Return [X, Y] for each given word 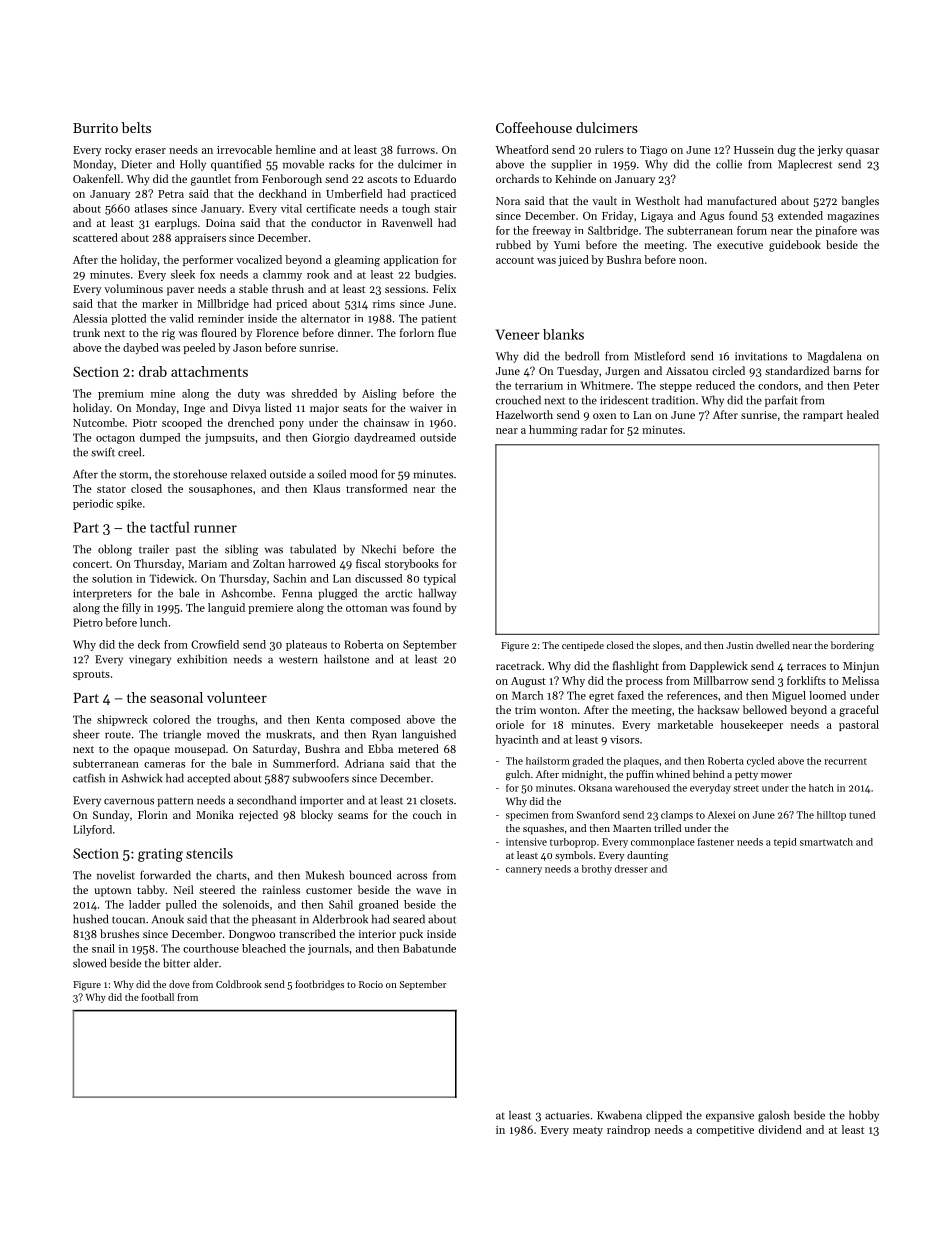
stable [253, 288]
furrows [416, 149]
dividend [780, 1129]
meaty [588, 1131]
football [157, 997]
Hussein [754, 150]
